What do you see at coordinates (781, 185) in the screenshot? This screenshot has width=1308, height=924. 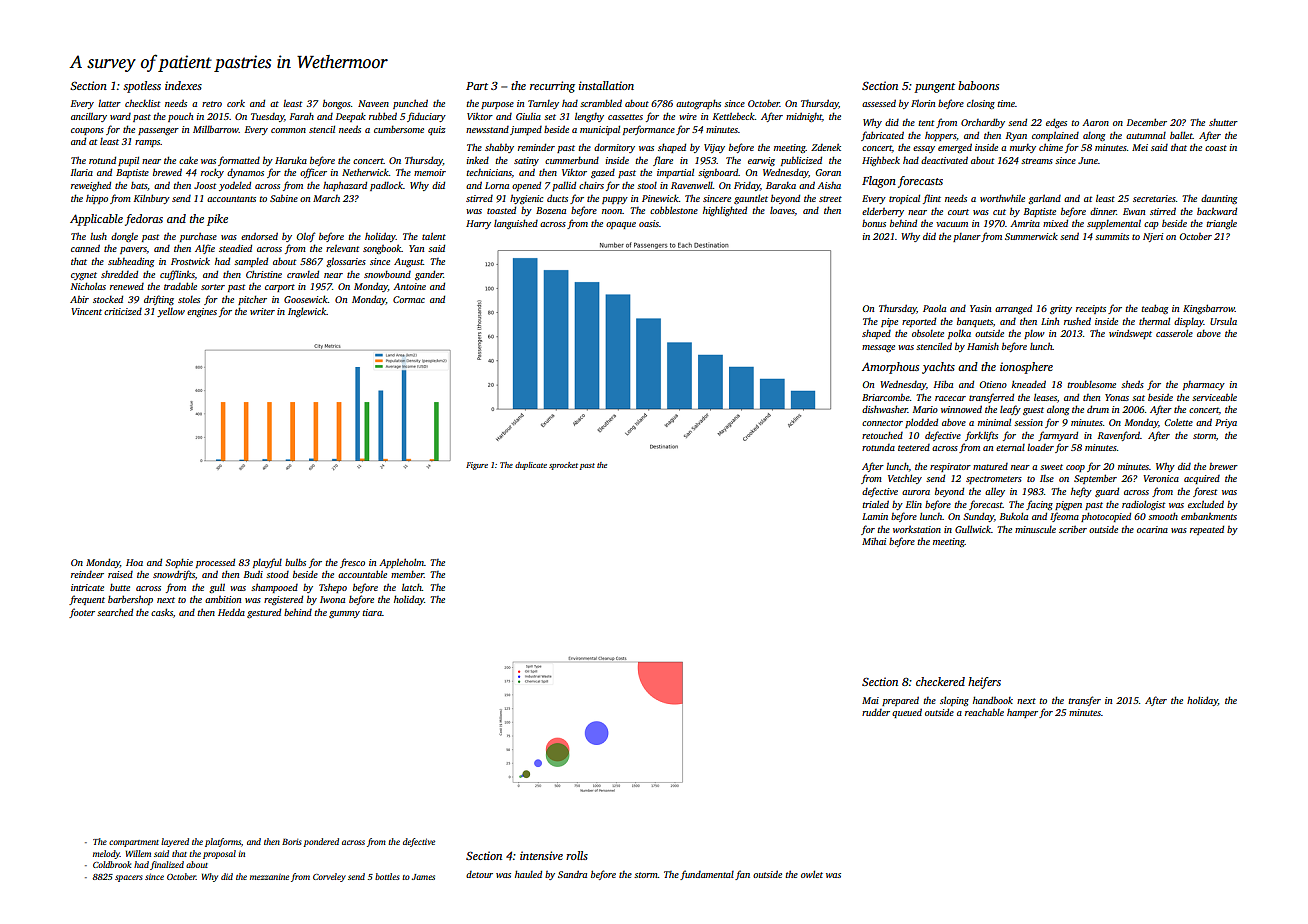 I see `Baraka` at bounding box center [781, 185].
